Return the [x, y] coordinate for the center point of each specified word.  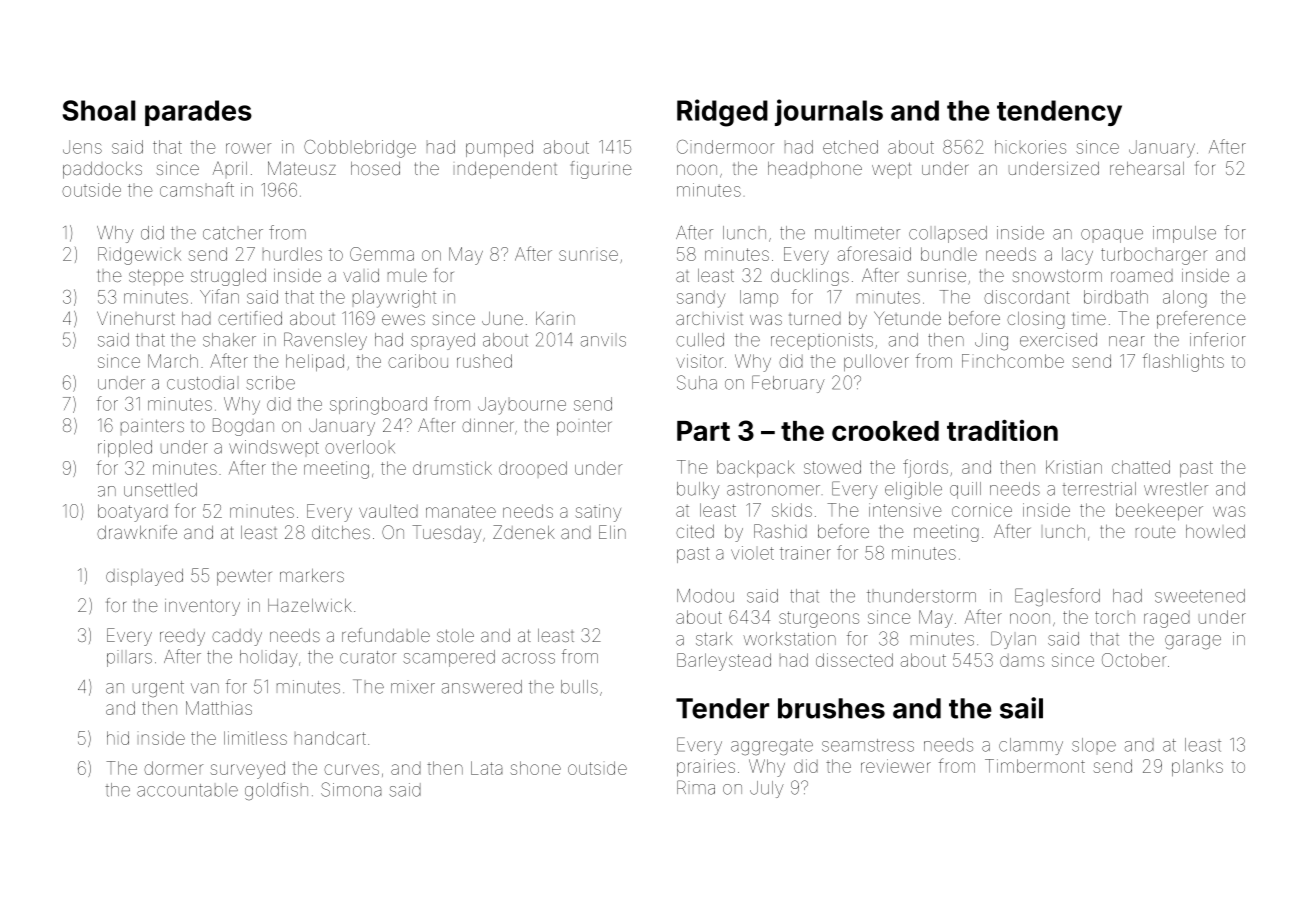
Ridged [722, 113]
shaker [229, 340]
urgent [158, 689]
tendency [1059, 113]
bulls [579, 687]
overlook [360, 447]
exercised [1058, 340]
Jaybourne [522, 406]
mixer [413, 687]
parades [198, 113]
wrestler [1176, 489]
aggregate [772, 747]
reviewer [896, 766]
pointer [584, 427]
